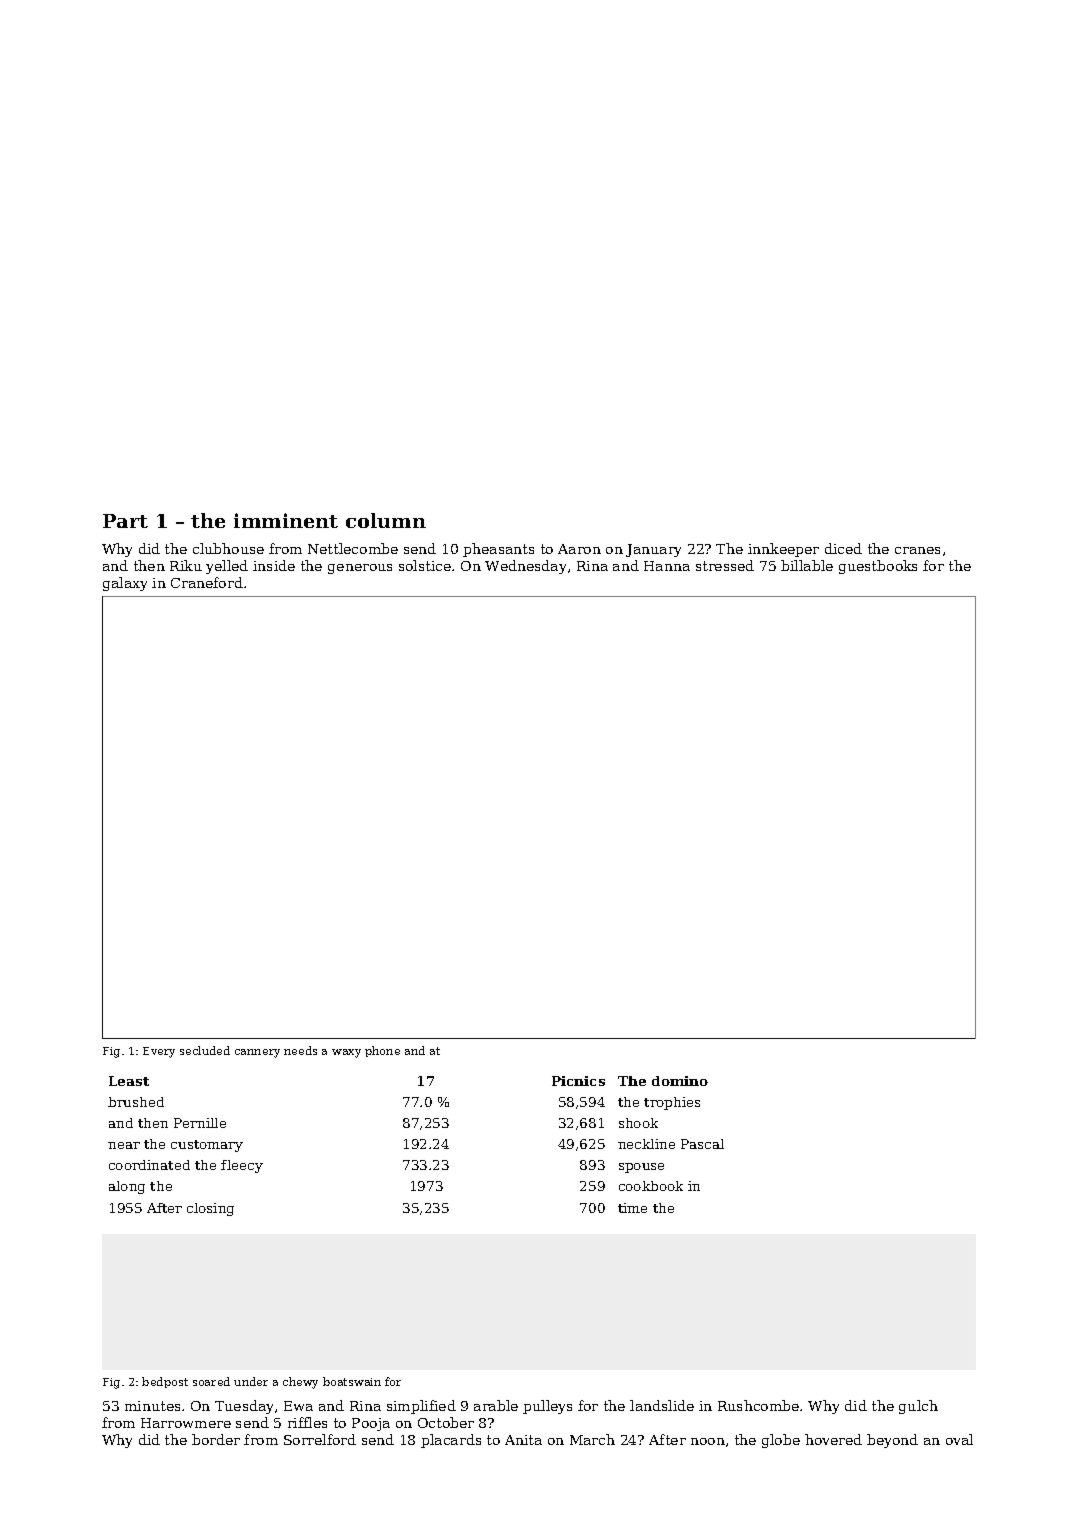 The width and height of the page is (1078, 1524). Describe the element at coordinates (725, 565) in the page. I see `stressed` at that location.
